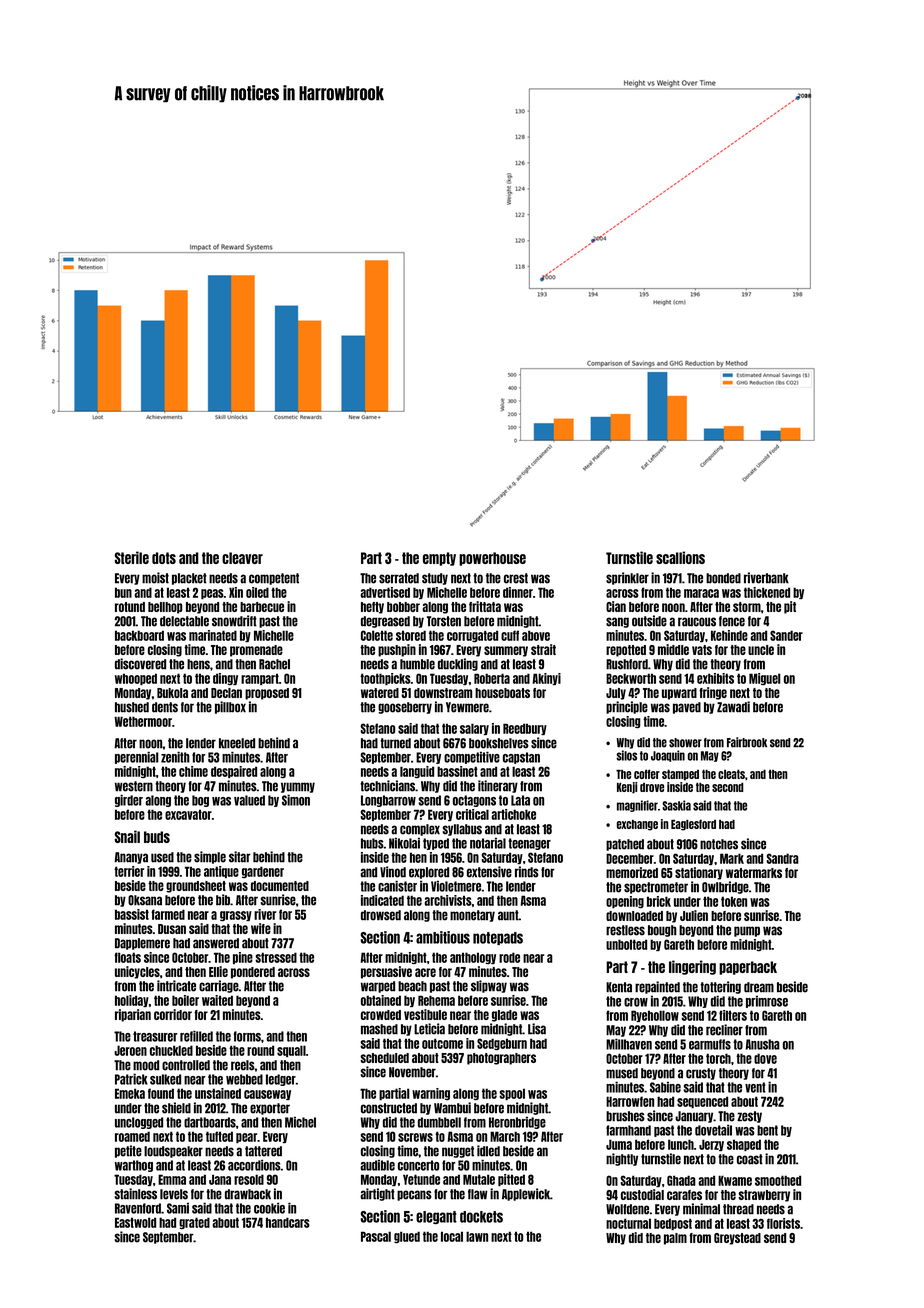 Image resolution: width=924 pixels, height=1308 pixels. What do you see at coordinates (627, 707) in the page?
I see `principle` at bounding box center [627, 707].
